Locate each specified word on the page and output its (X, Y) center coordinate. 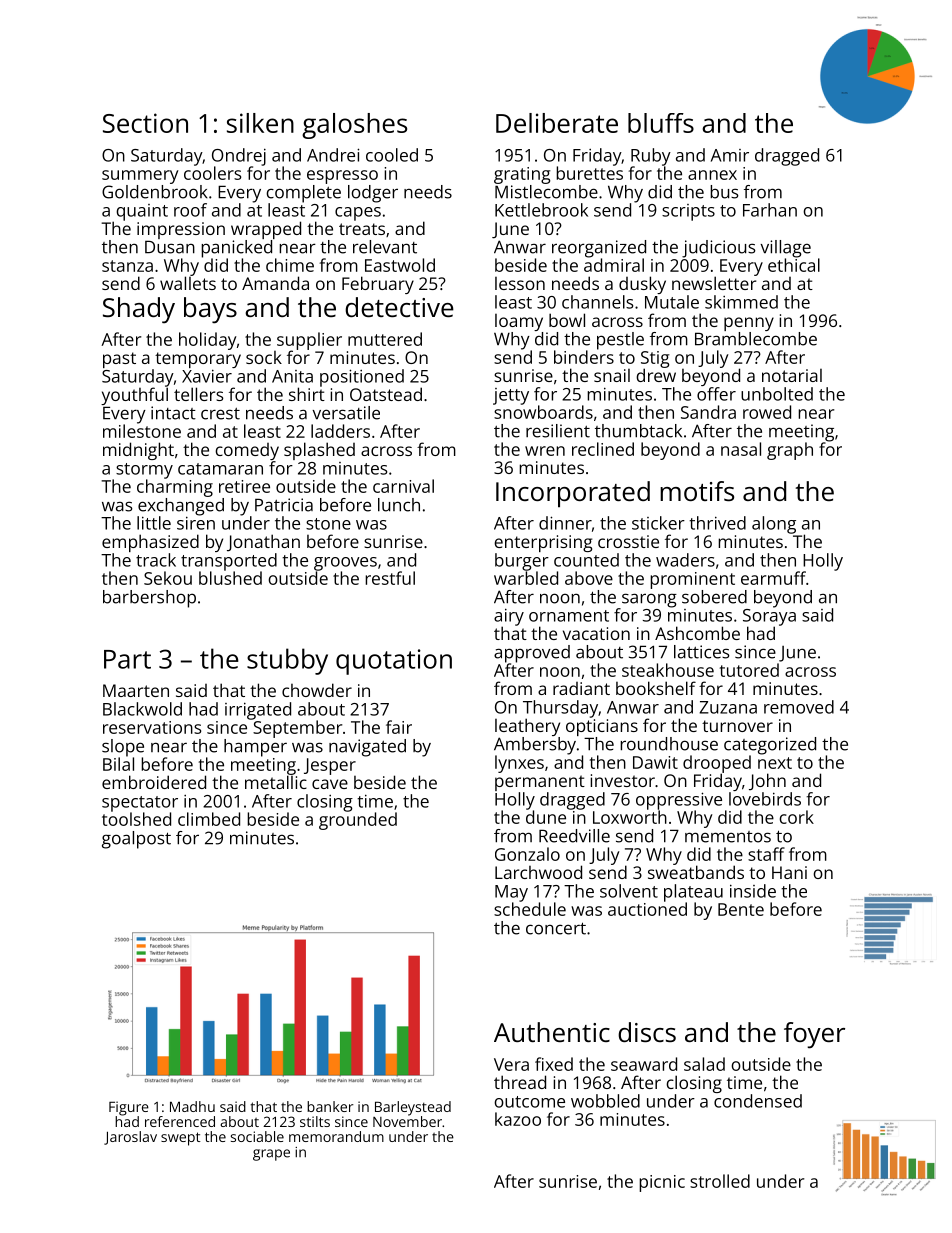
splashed (319, 451)
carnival (403, 486)
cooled (392, 155)
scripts (688, 212)
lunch (399, 505)
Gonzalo (527, 854)
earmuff (773, 578)
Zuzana (728, 707)
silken (260, 123)
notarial (792, 375)
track (156, 560)
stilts (315, 1121)
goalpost (136, 840)
